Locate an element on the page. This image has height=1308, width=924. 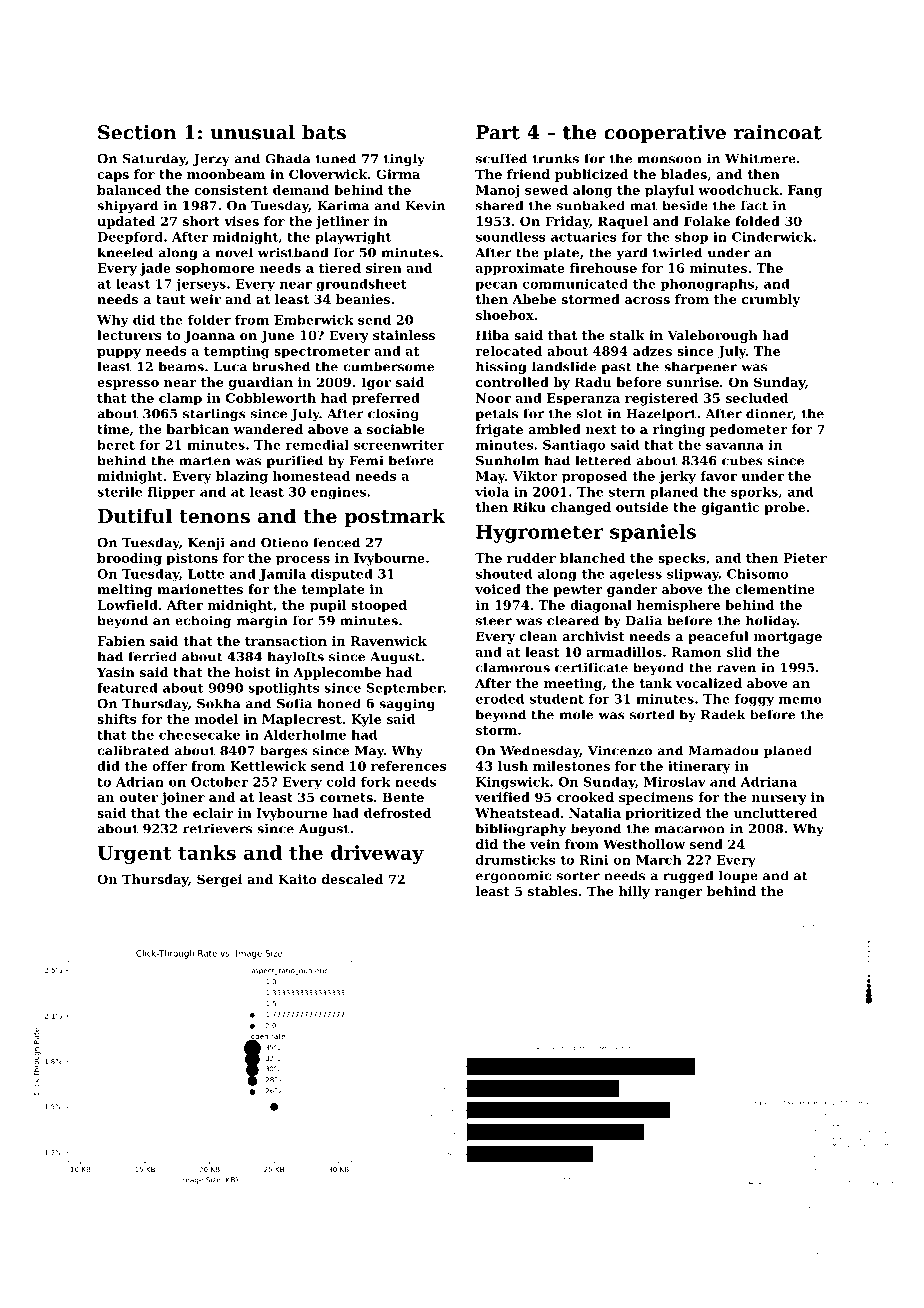
soundless is located at coordinates (511, 237).
